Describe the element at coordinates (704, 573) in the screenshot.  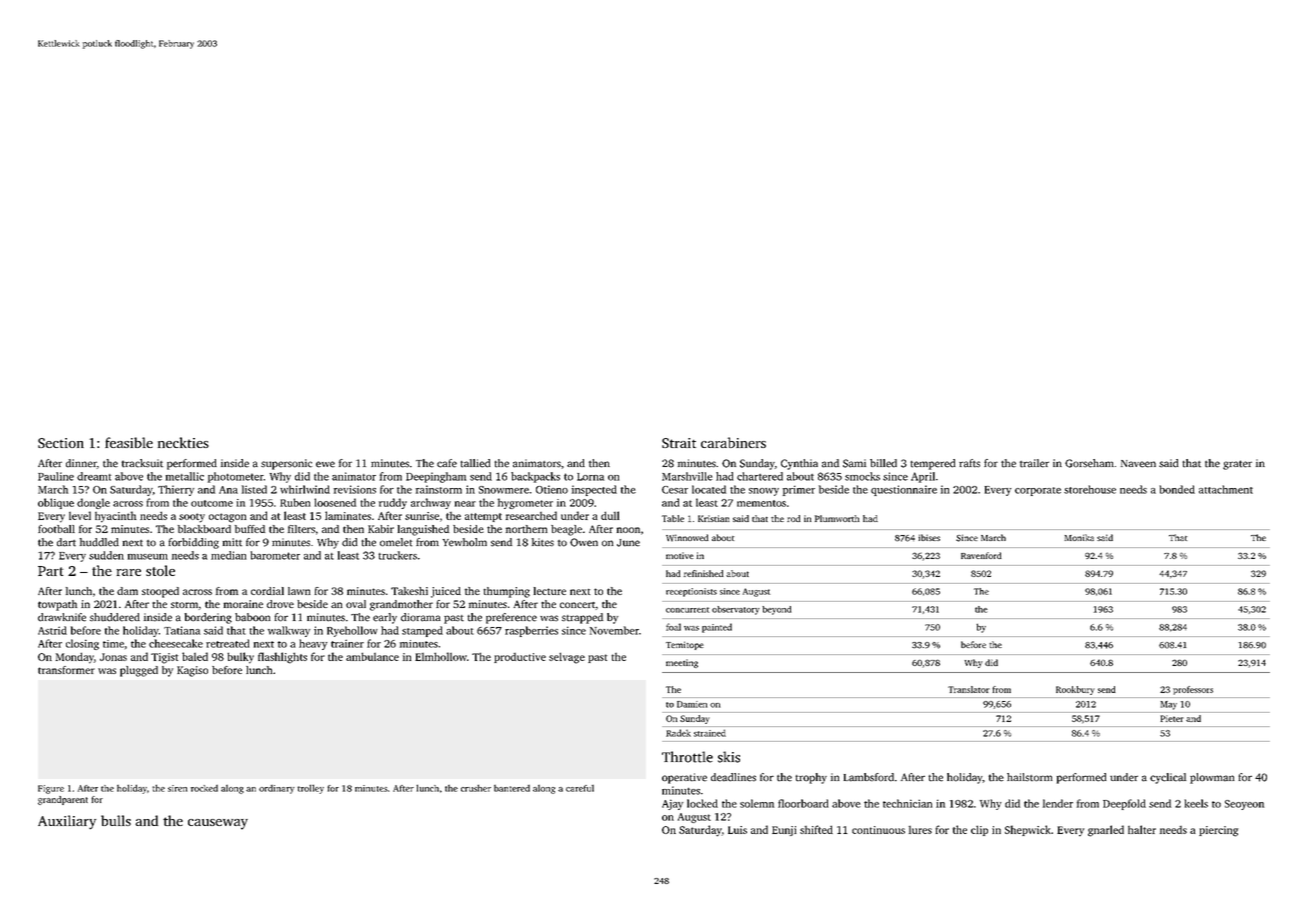
I see `refinished` at that location.
